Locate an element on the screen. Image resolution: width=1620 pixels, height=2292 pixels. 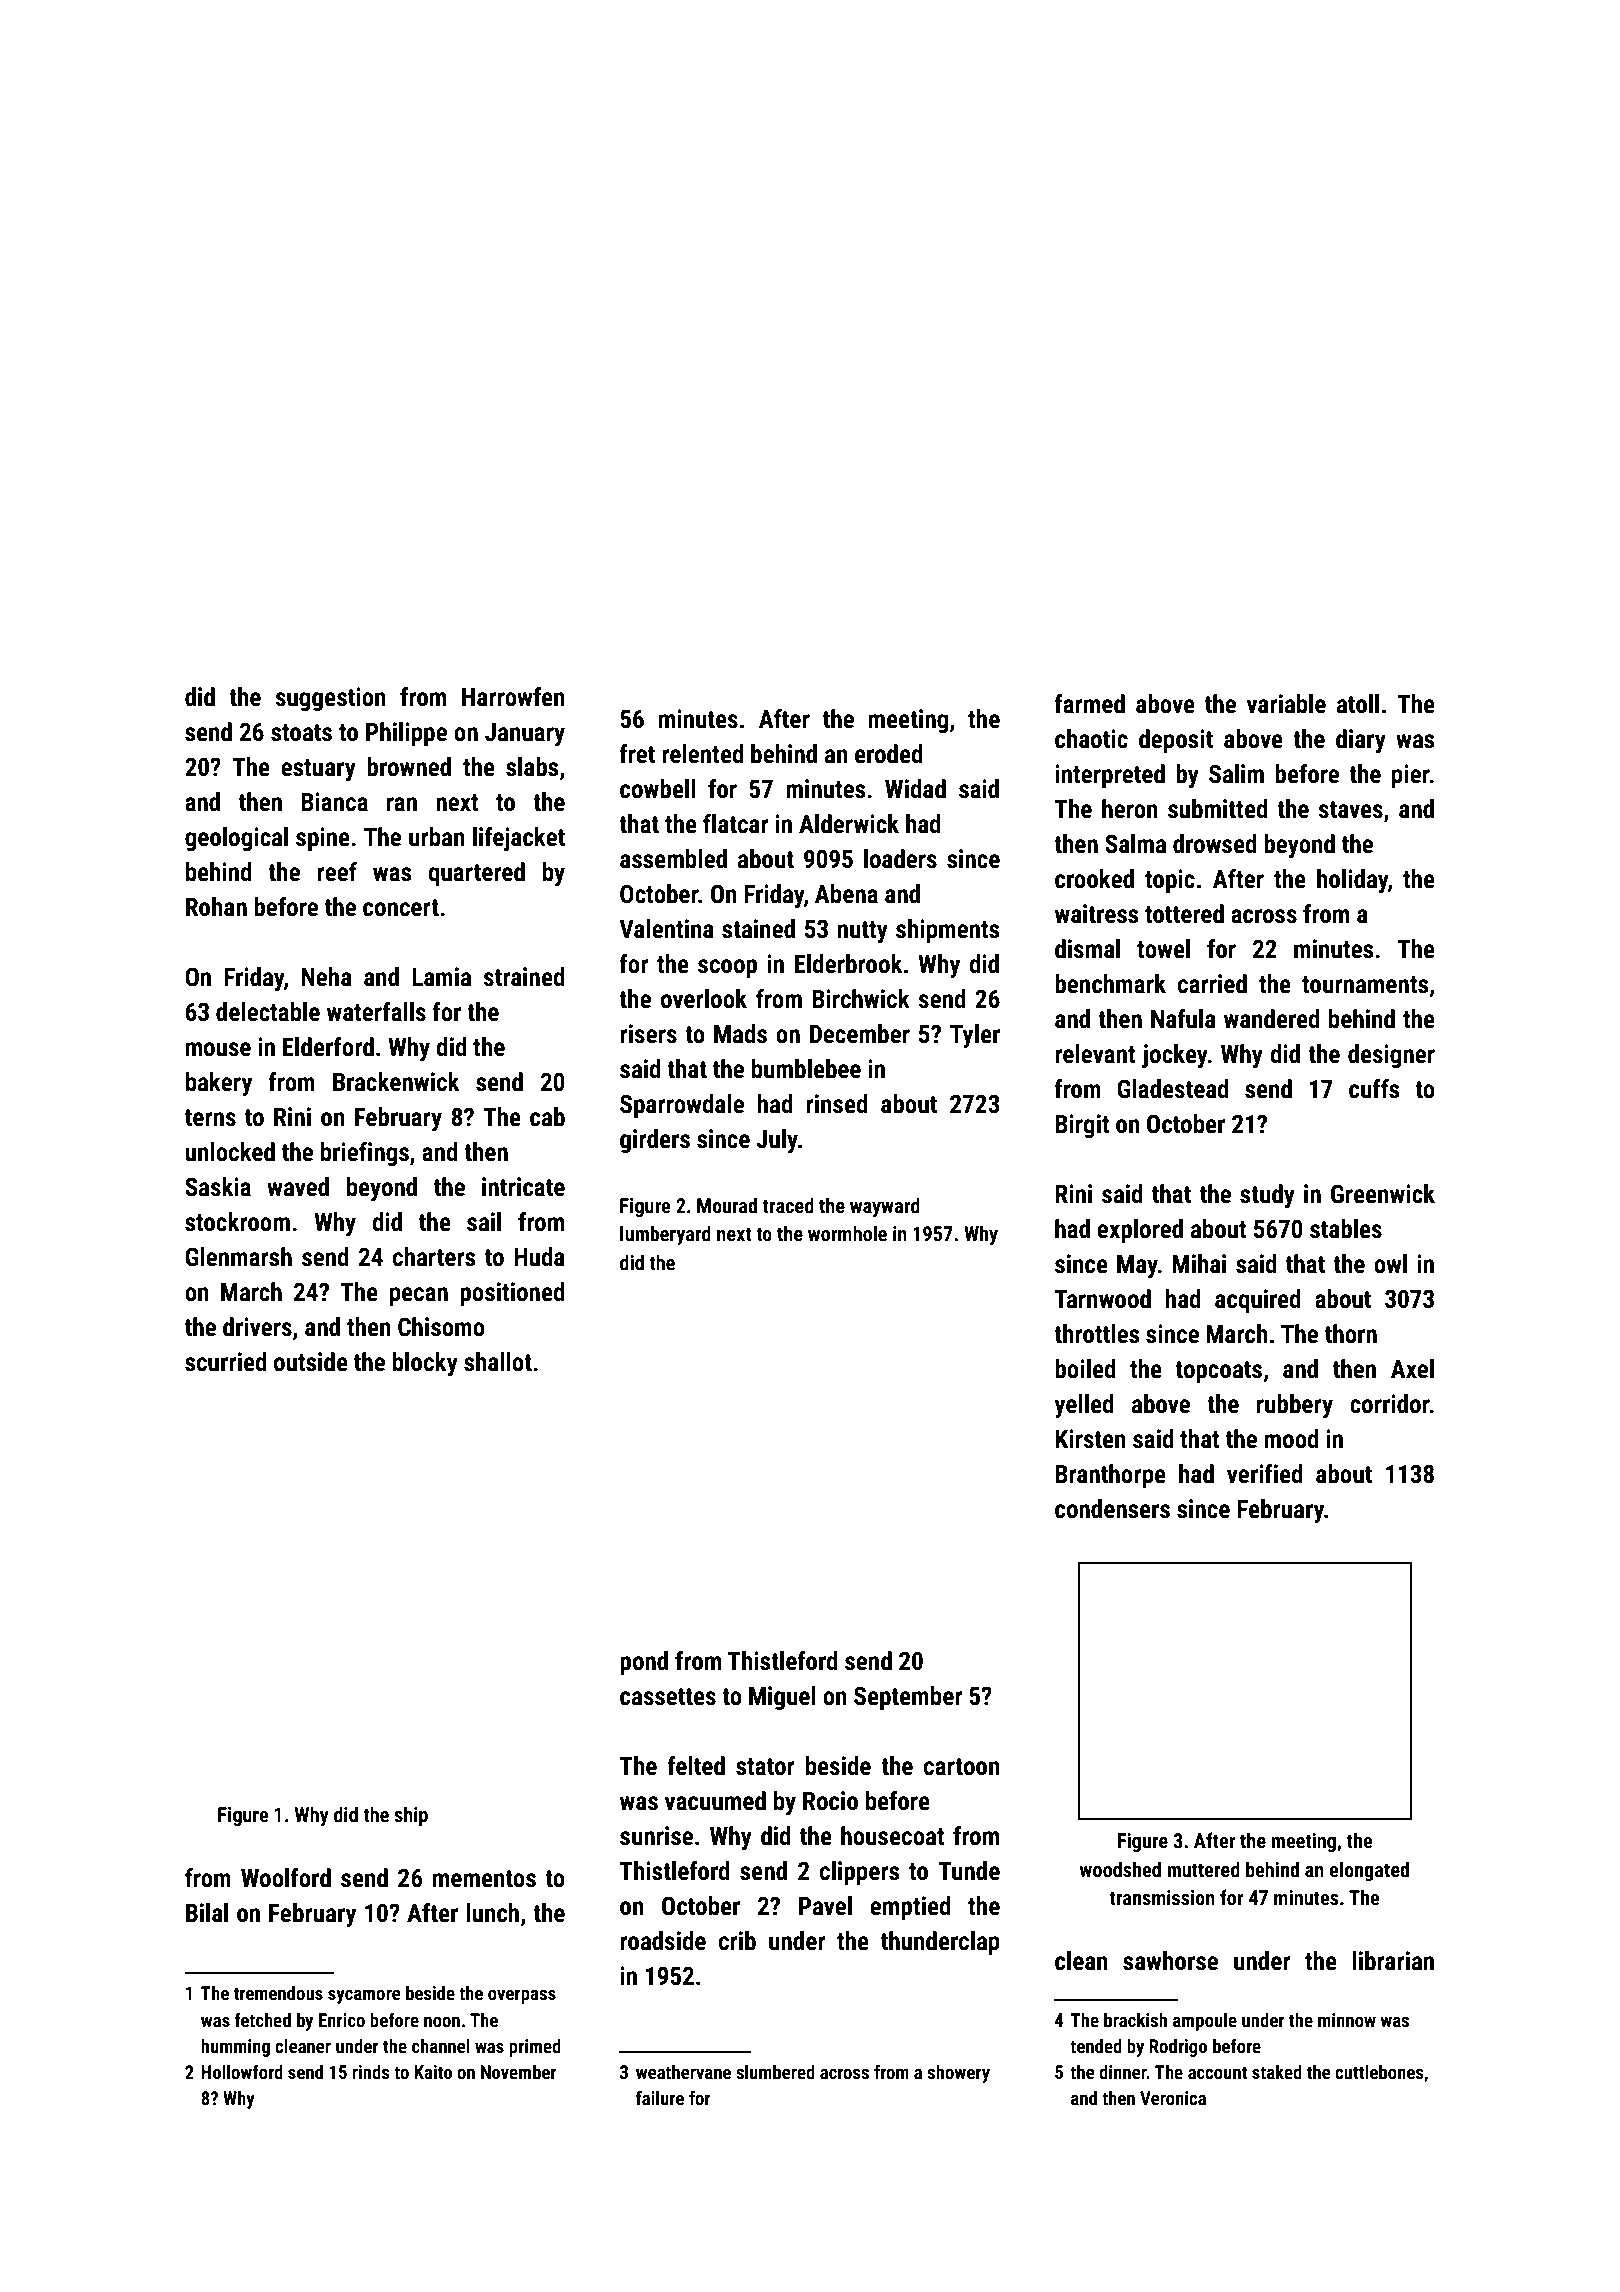
showery is located at coordinates (958, 2074).
